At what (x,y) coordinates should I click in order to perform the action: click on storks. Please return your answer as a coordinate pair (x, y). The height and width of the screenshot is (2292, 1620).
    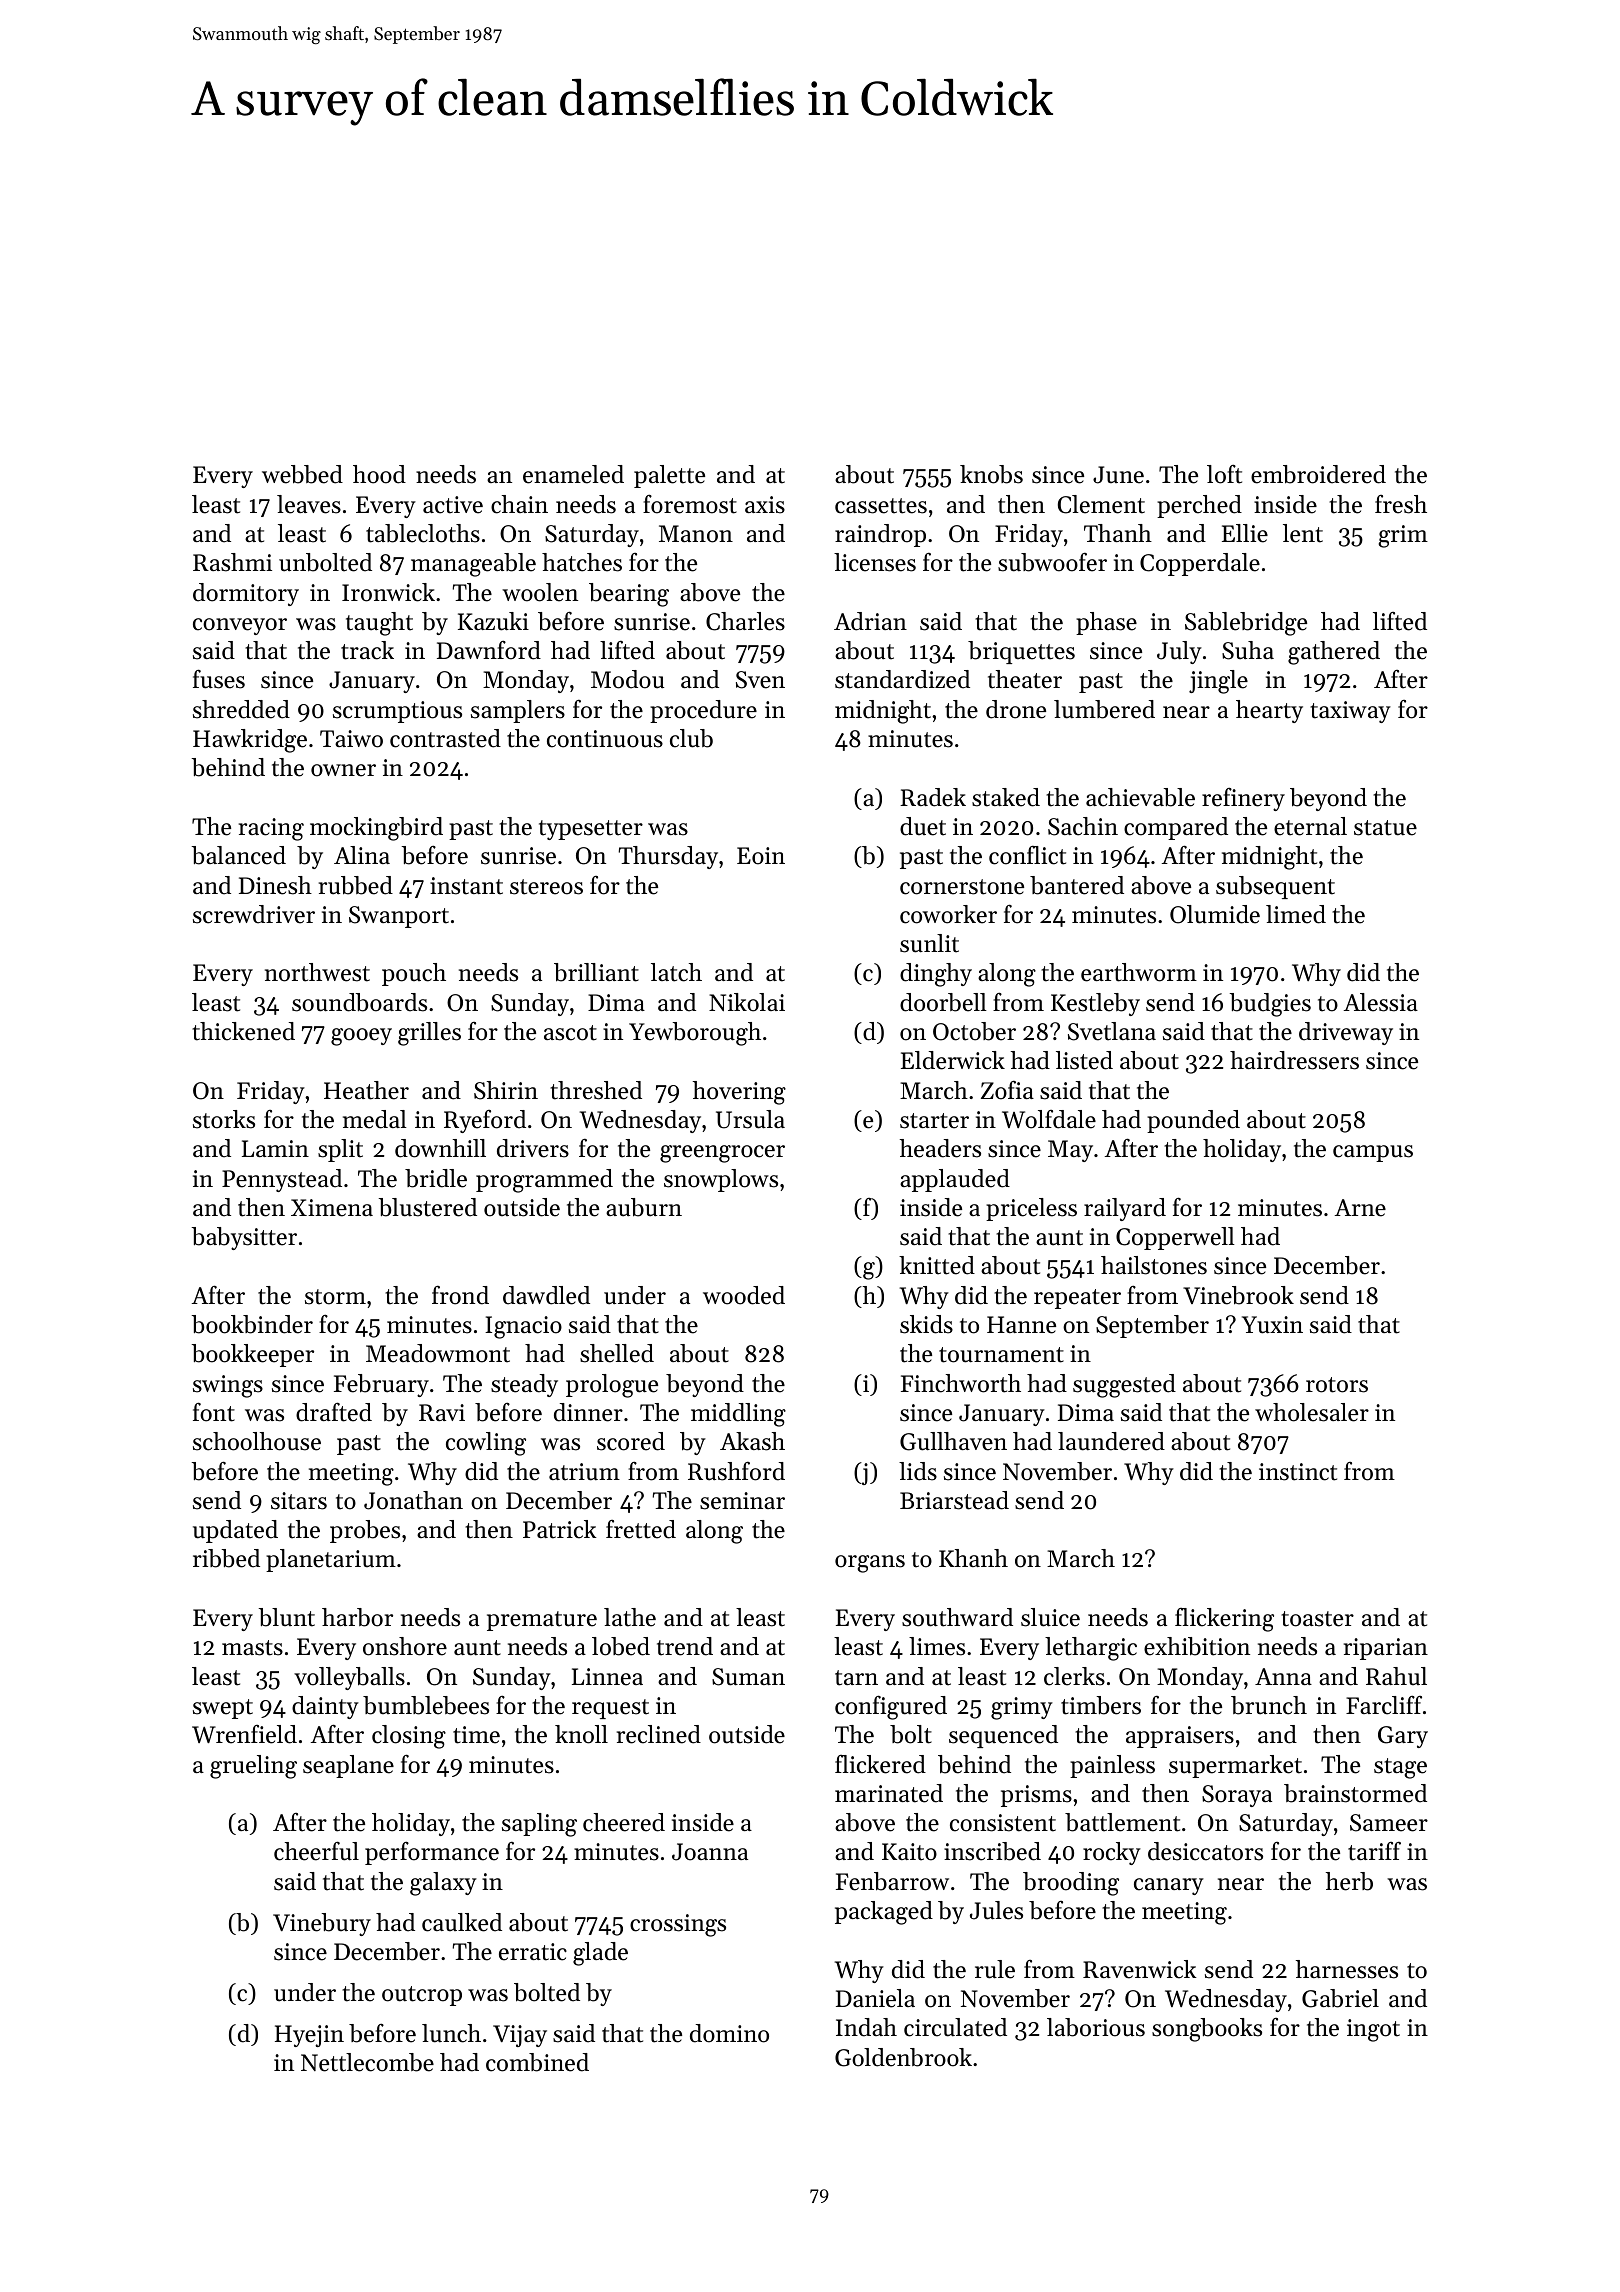
    Looking at the image, I should click on (224, 1119).
